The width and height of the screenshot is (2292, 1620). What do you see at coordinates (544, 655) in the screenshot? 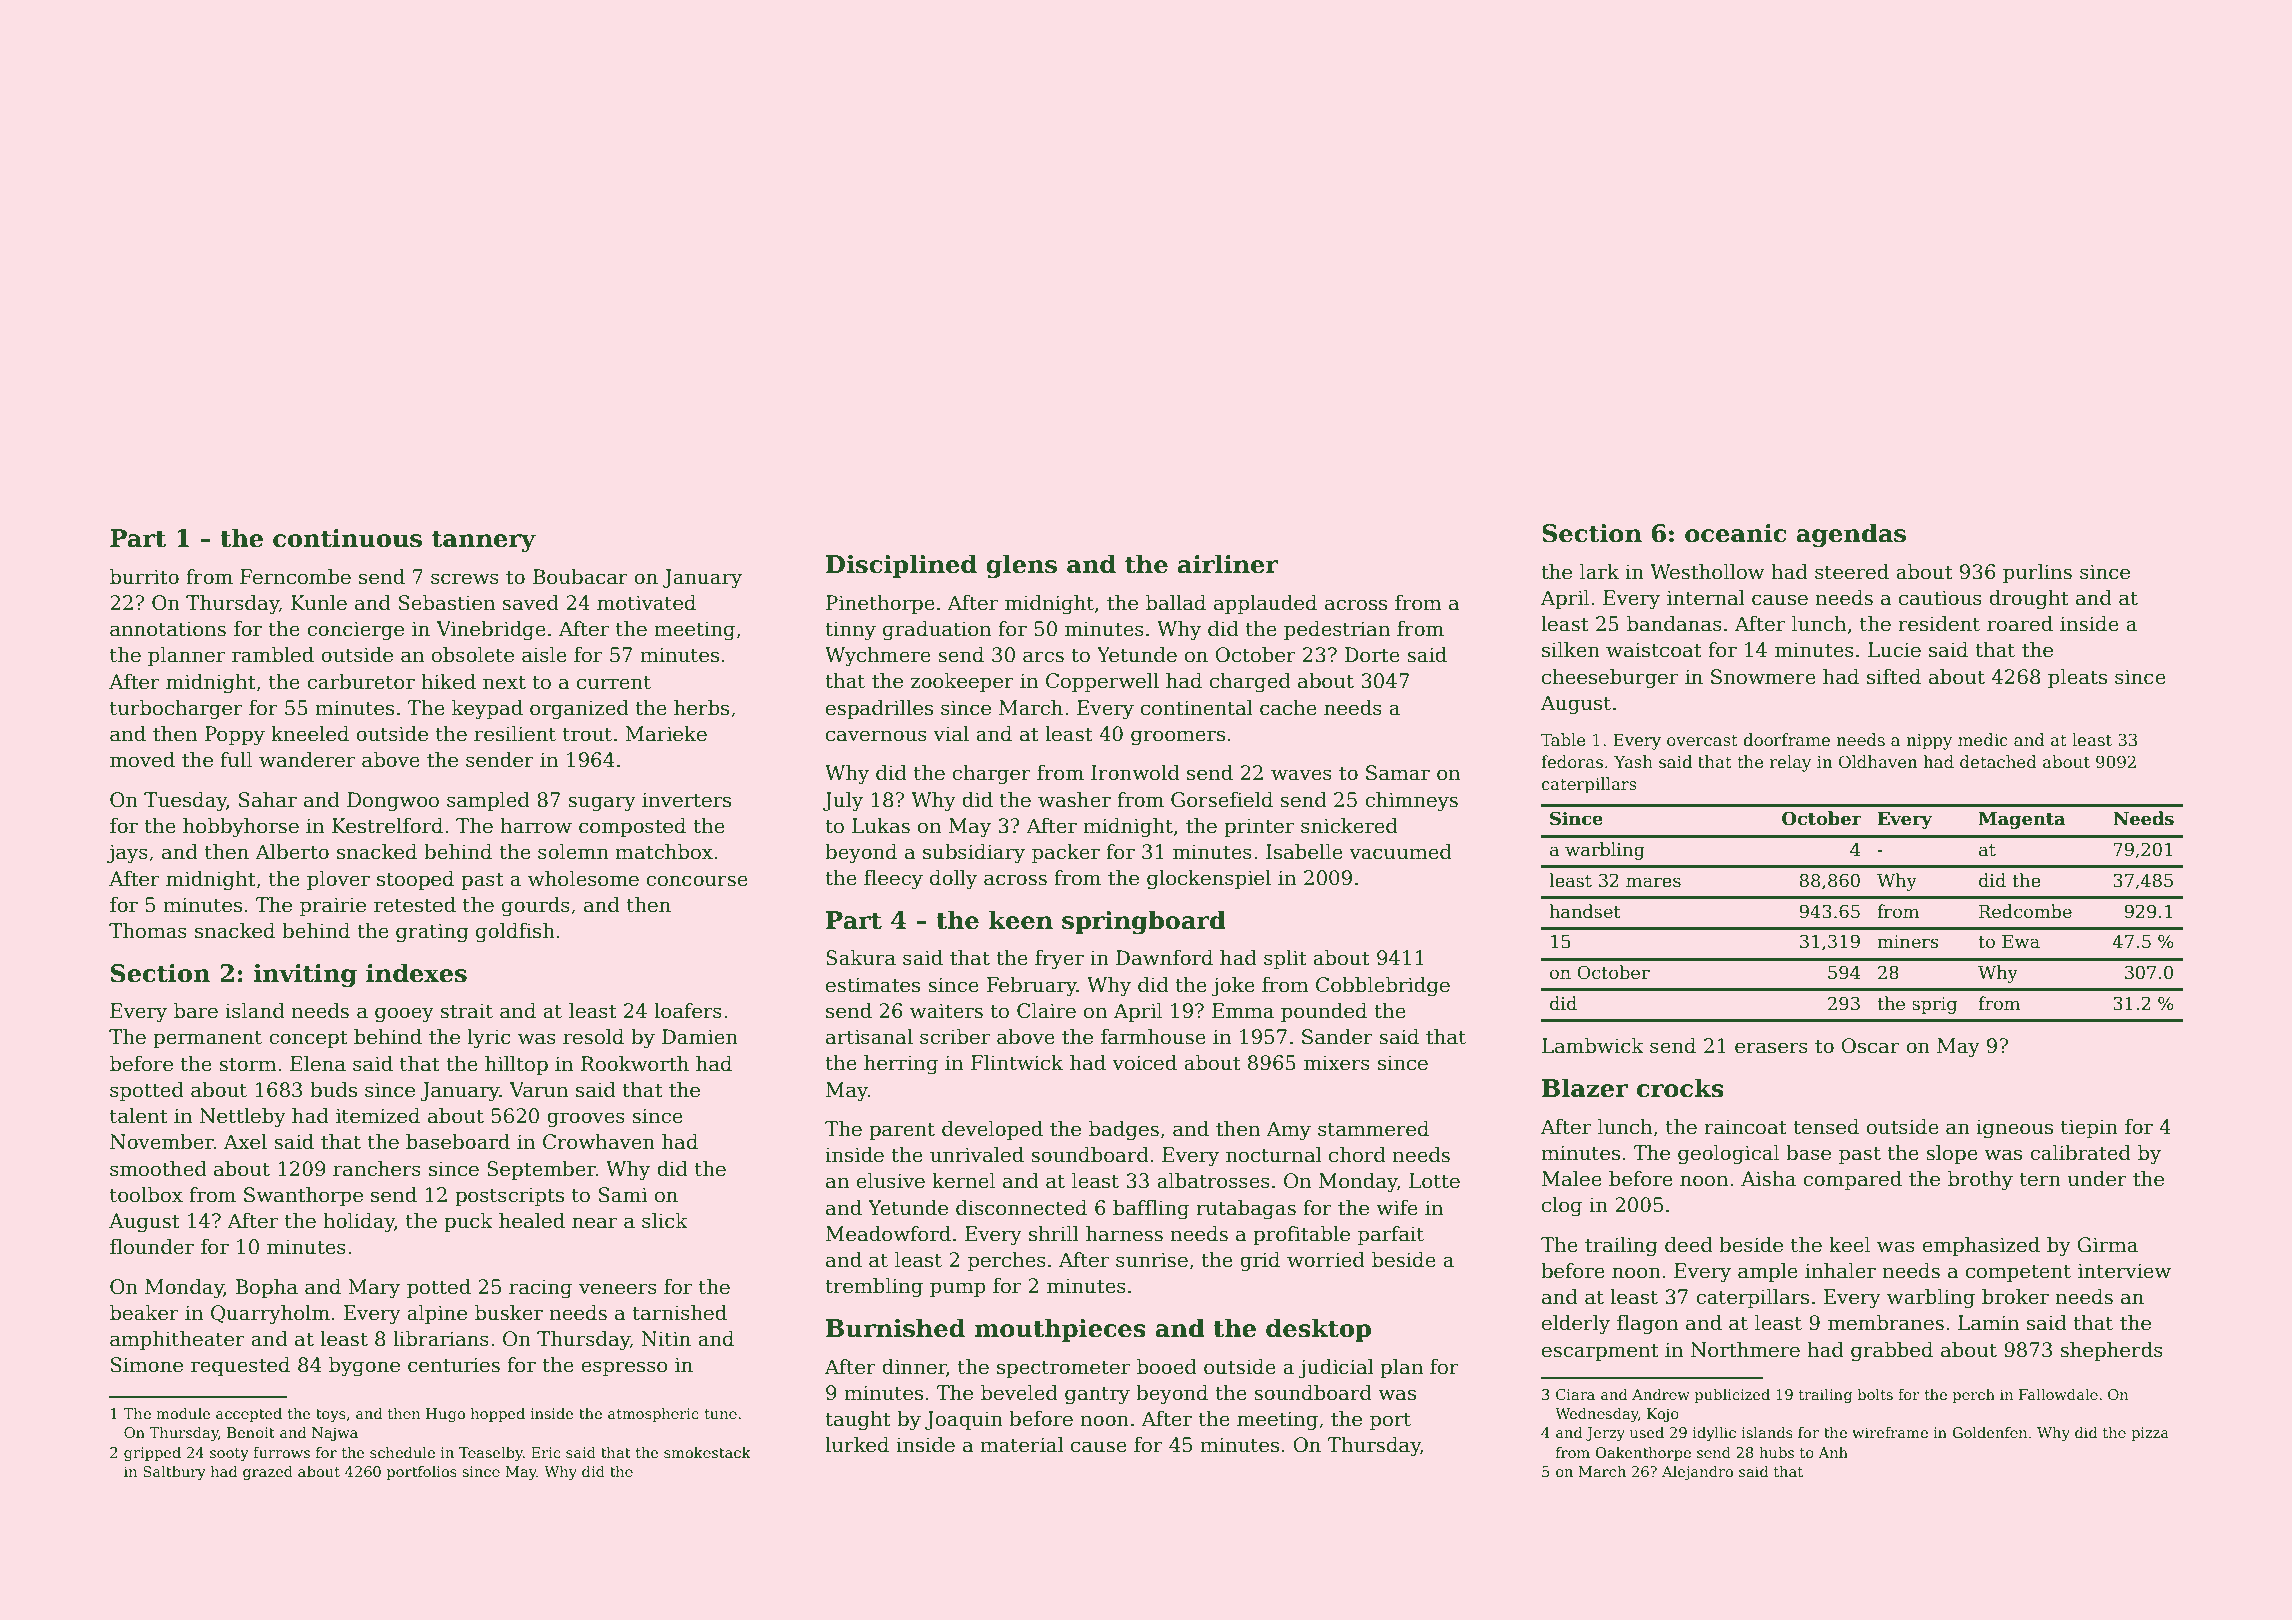
I see `aisle` at bounding box center [544, 655].
